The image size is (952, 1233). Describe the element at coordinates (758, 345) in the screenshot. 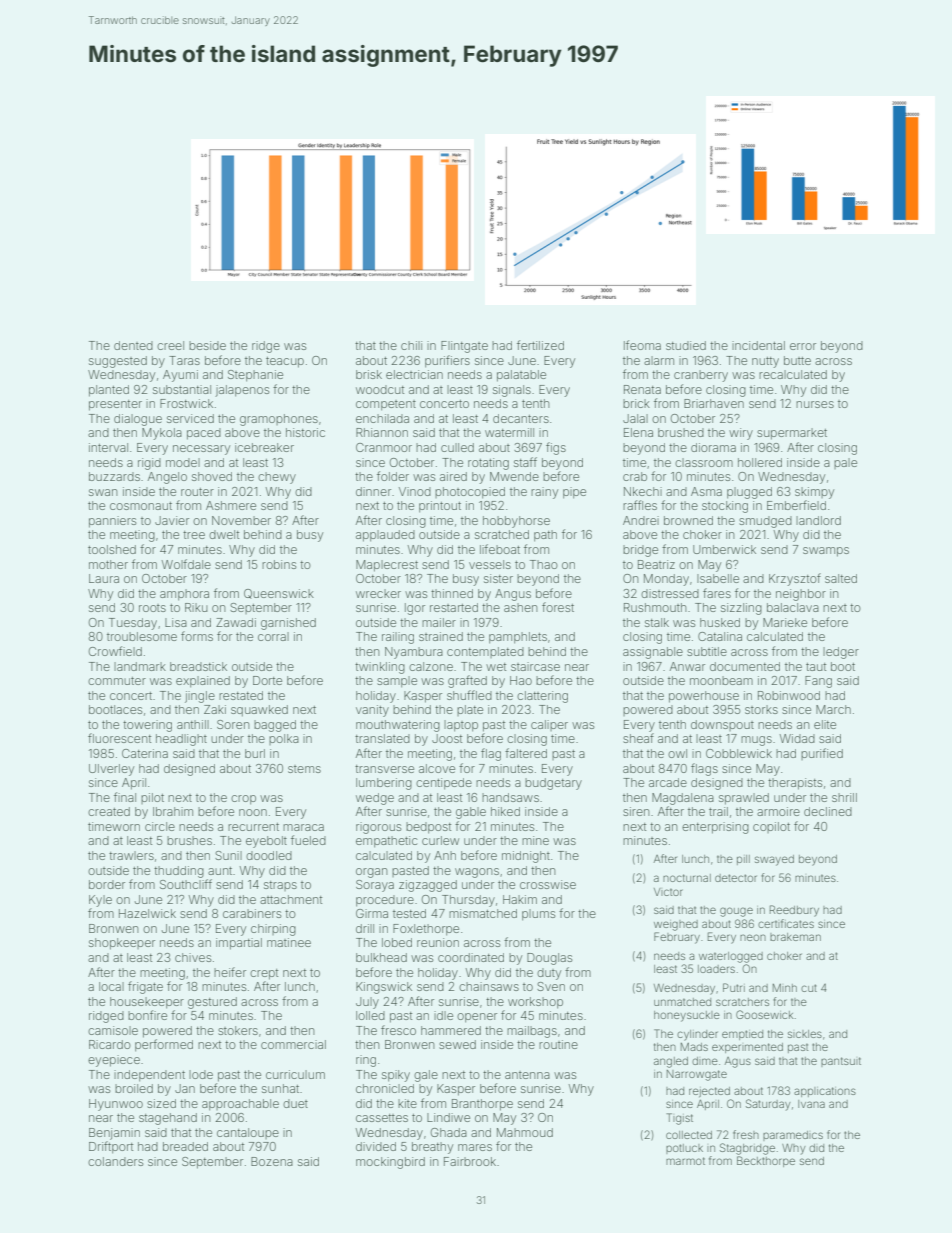

I see `incidental` at that location.
